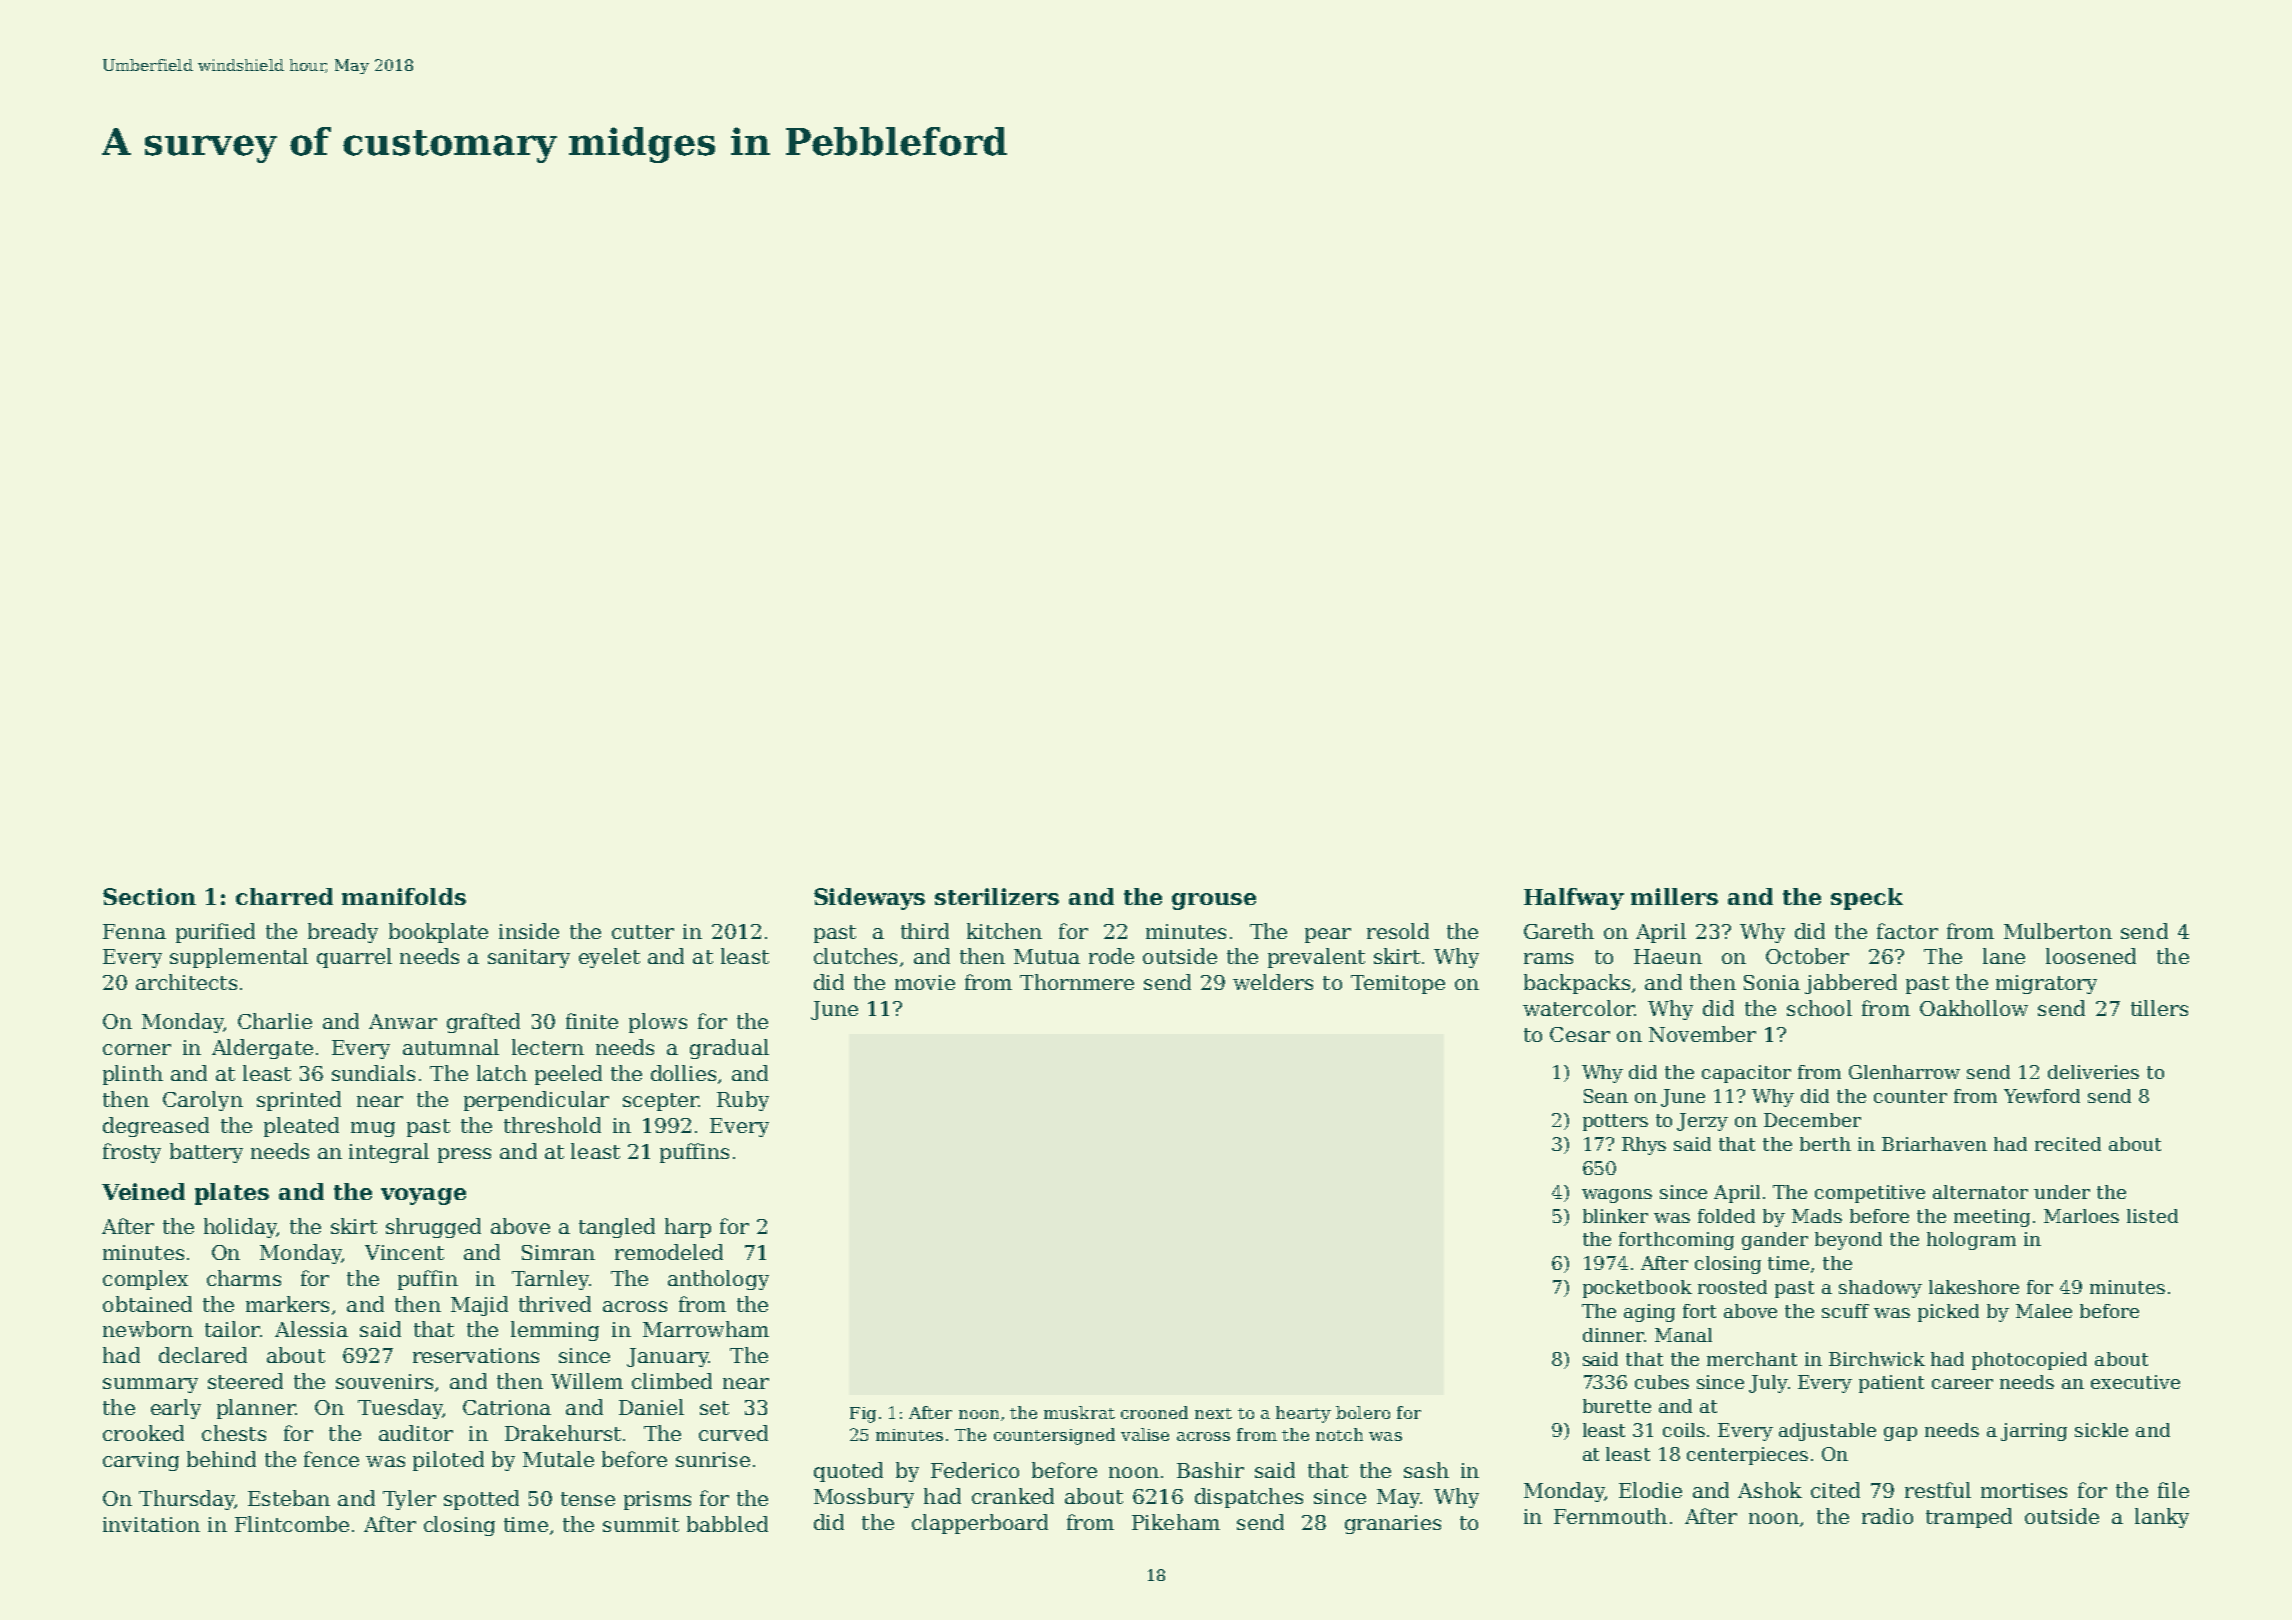 This screenshot has width=2292, height=1620. I want to click on charred, so click(284, 896).
